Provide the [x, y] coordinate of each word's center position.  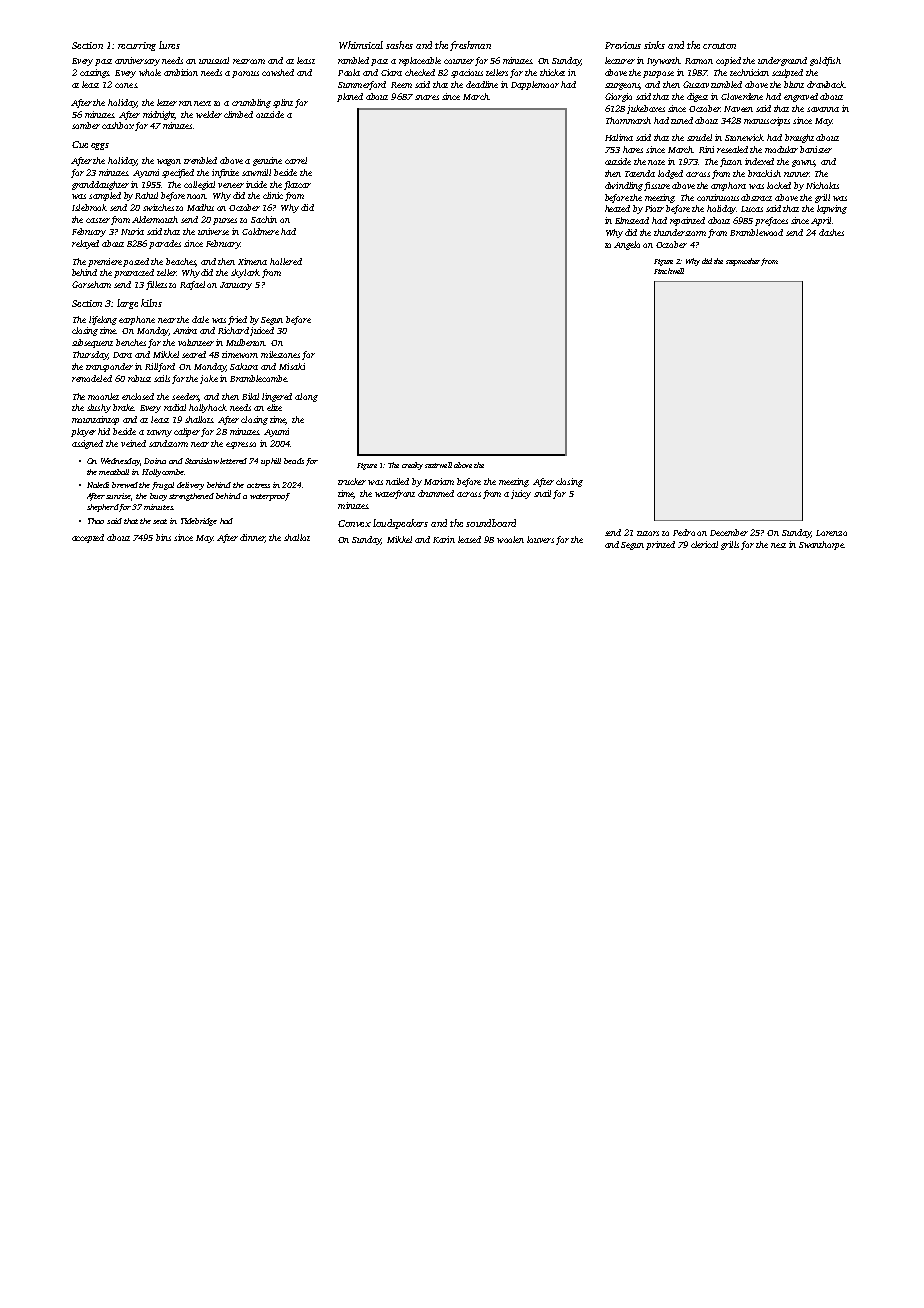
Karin [444, 539]
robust [139, 378]
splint [283, 103]
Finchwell [669, 271]
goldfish [825, 61]
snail [542, 493]
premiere [105, 262]
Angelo [627, 245]
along [306, 397]
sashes [399, 45]
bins [163, 537]
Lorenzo [831, 533]
